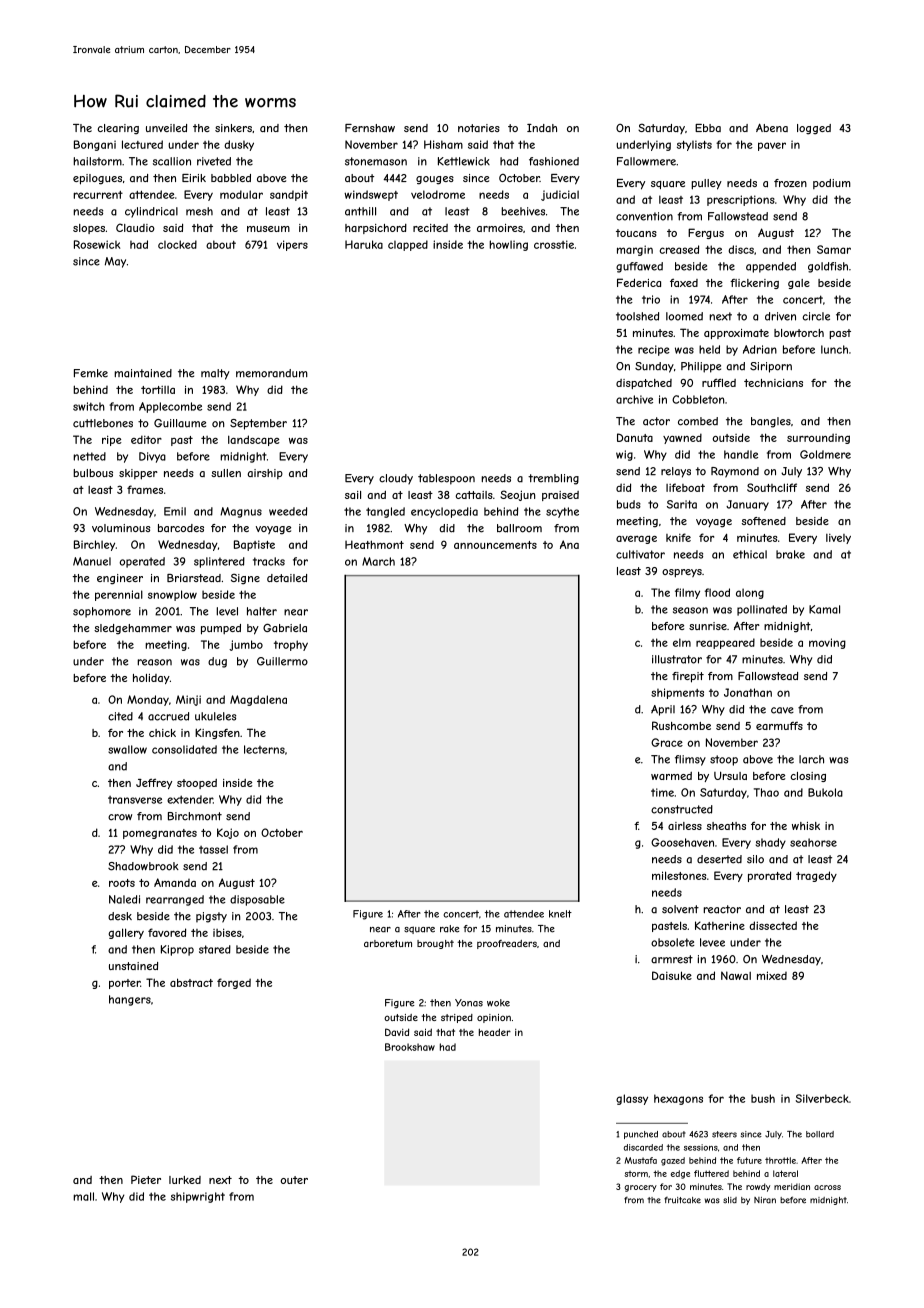 The height and width of the screenshot is (1308, 924). Describe the element at coordinates (736, 334) in the screenshot. I see `approximate` at that location.
